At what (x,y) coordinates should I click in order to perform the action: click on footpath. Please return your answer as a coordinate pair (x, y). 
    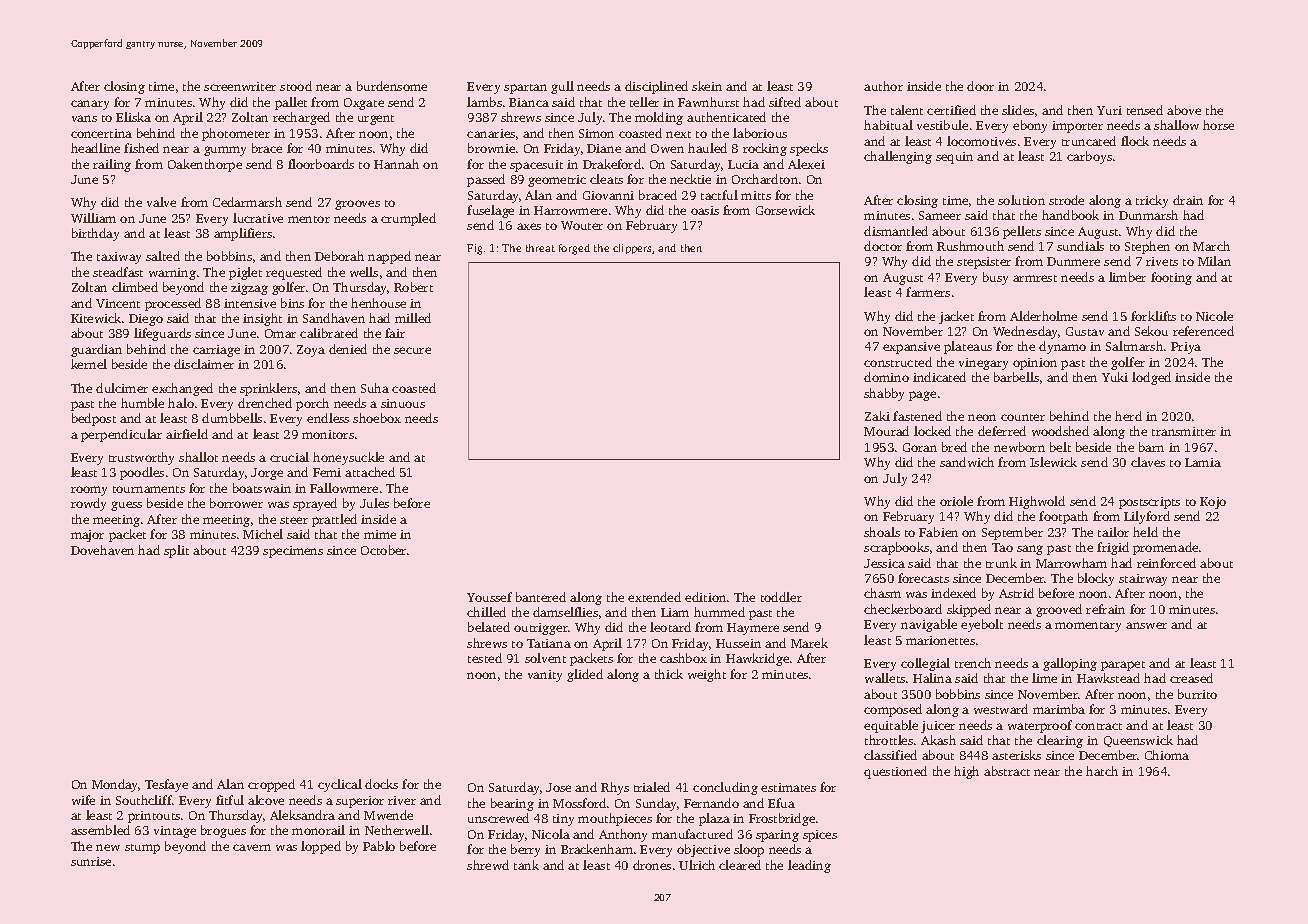
    Looking at the image, I should click on (1063, 517).
